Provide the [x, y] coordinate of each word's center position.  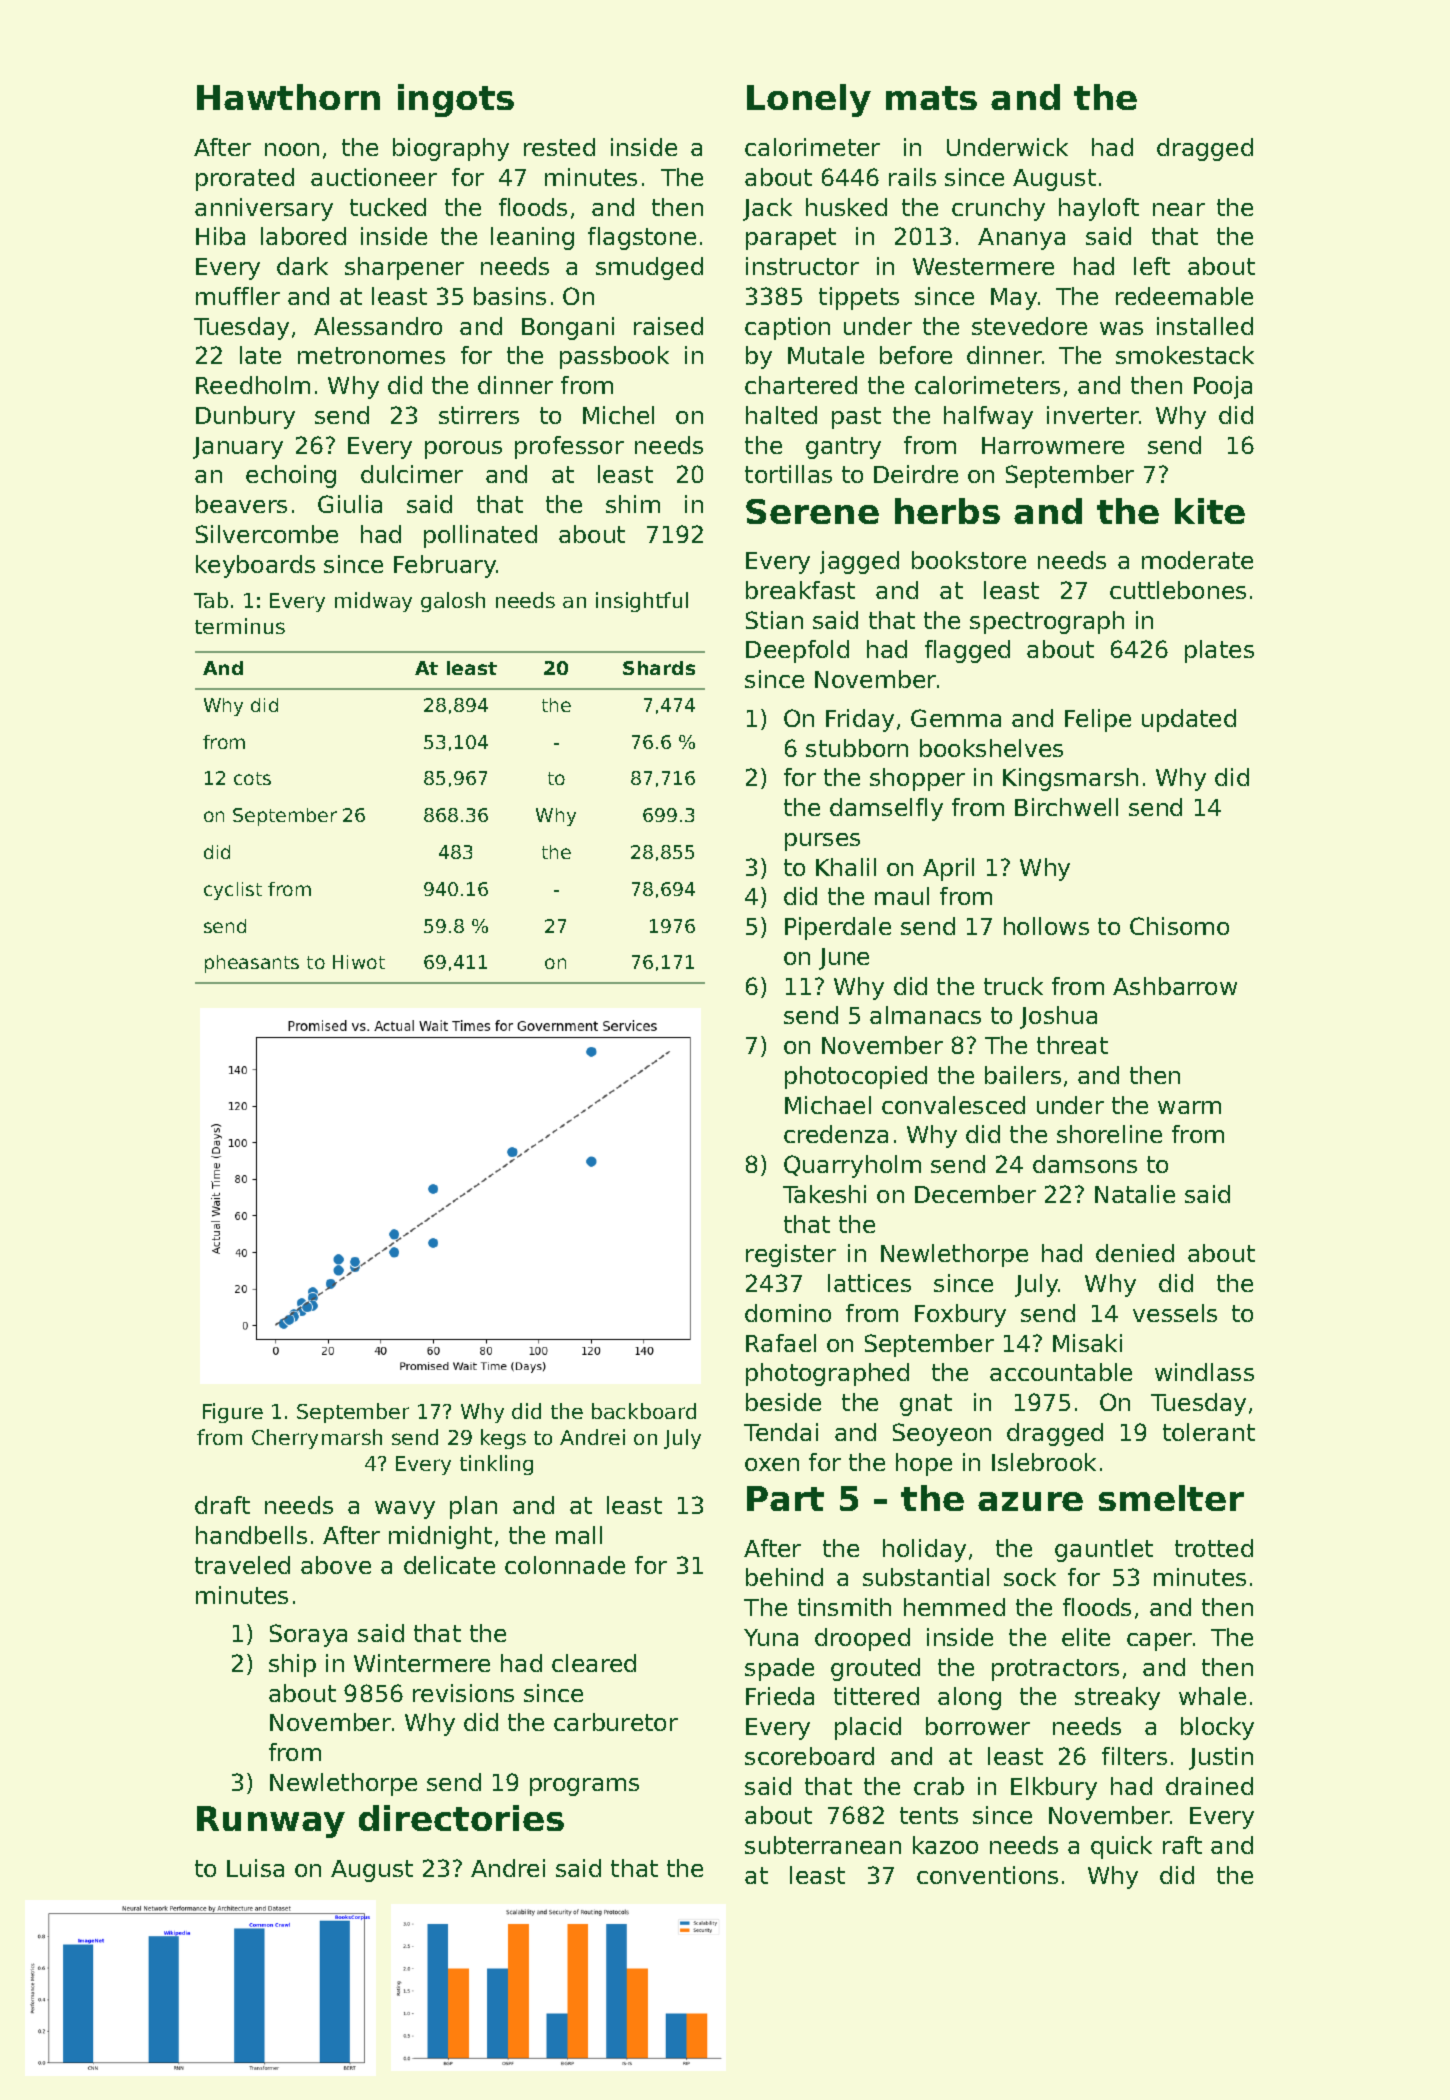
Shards [659, 668]
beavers [241, 504]
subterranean [823, 1845]
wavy [405, 1510]
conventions [987, 1875]
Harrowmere [1053, 445]
